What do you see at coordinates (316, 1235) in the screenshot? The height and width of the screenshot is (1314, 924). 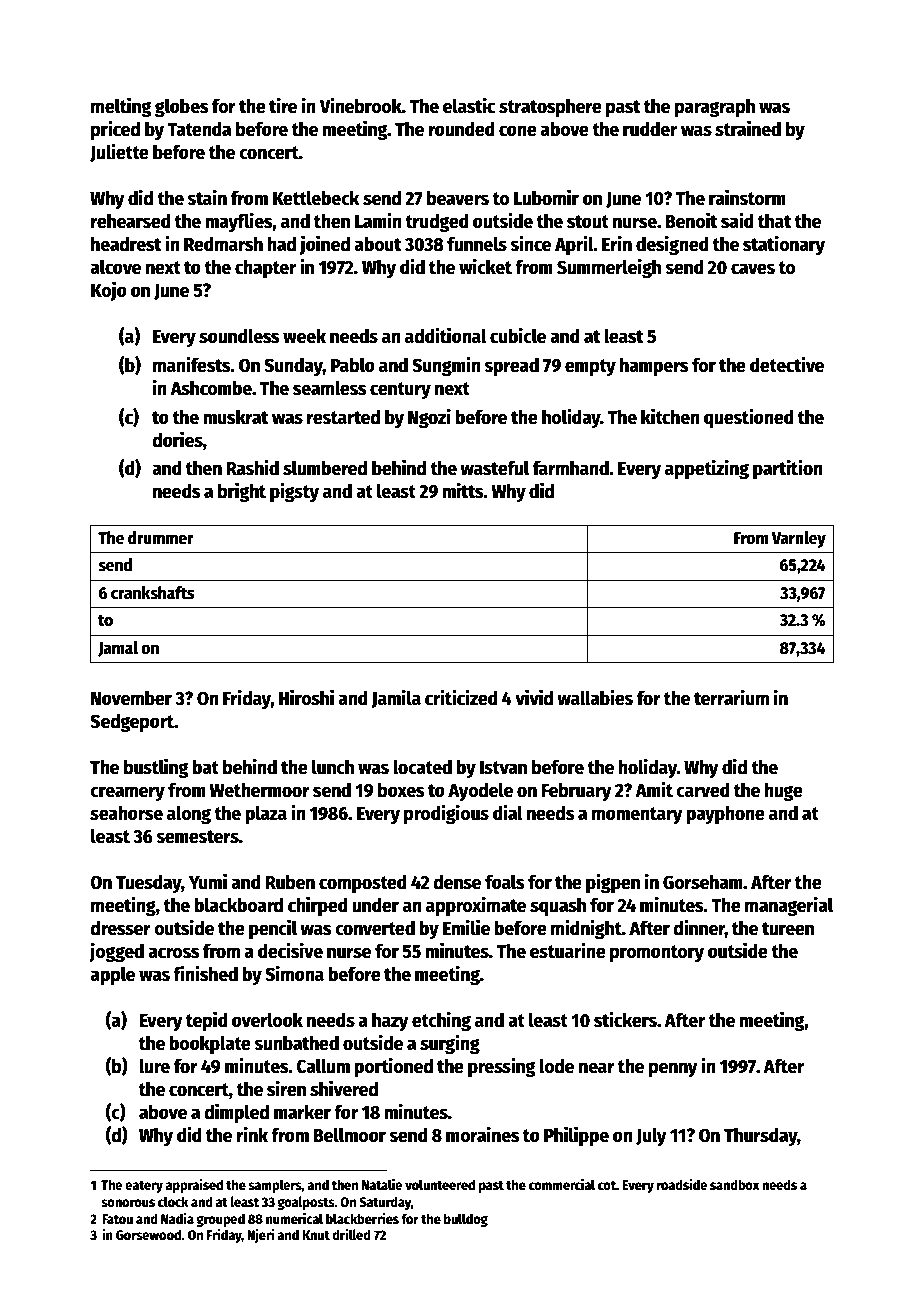 I see `Knut` at bounding box center [316, 1235].
